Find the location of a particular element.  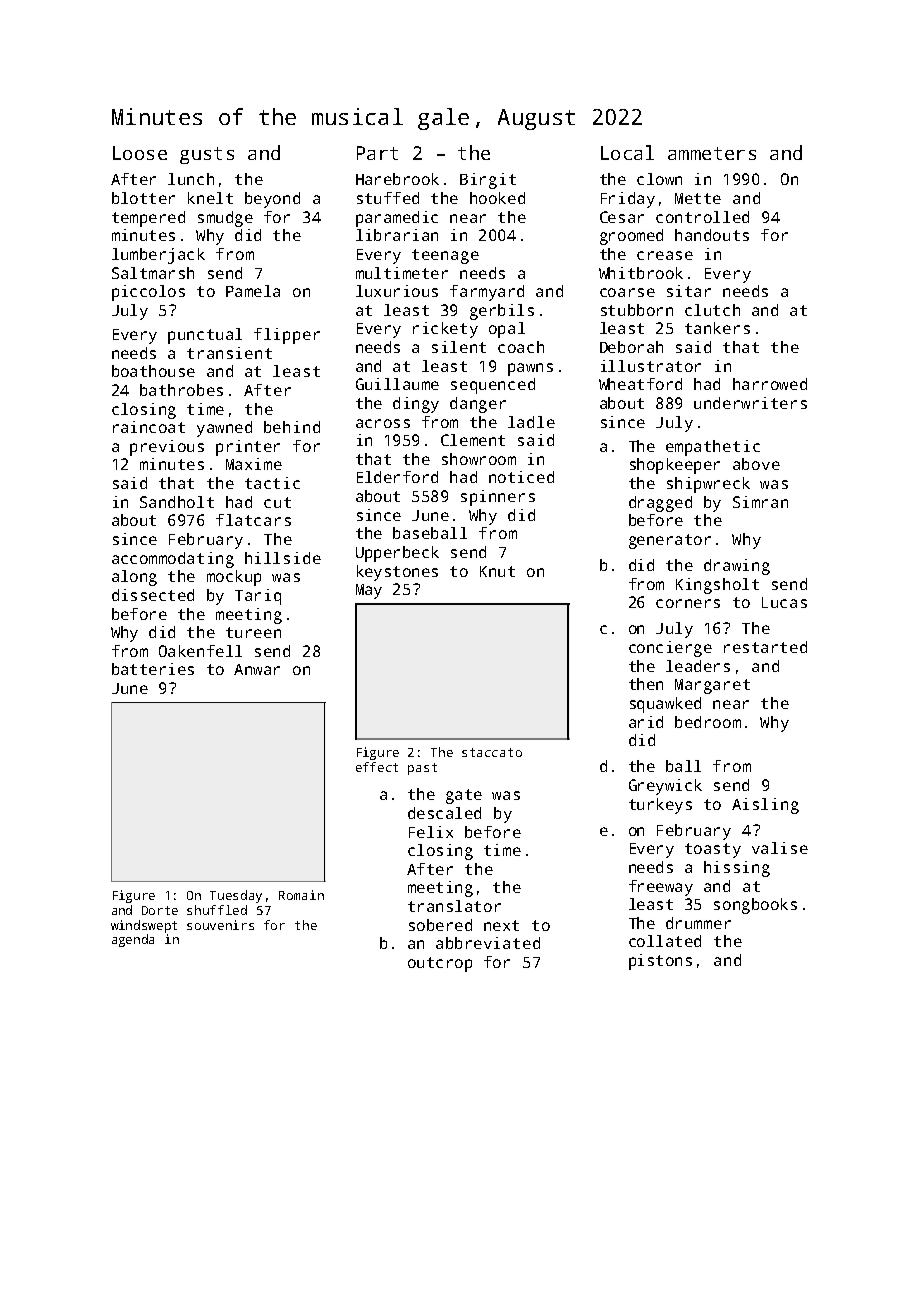

beyond is located at coordinates (272, 200).
